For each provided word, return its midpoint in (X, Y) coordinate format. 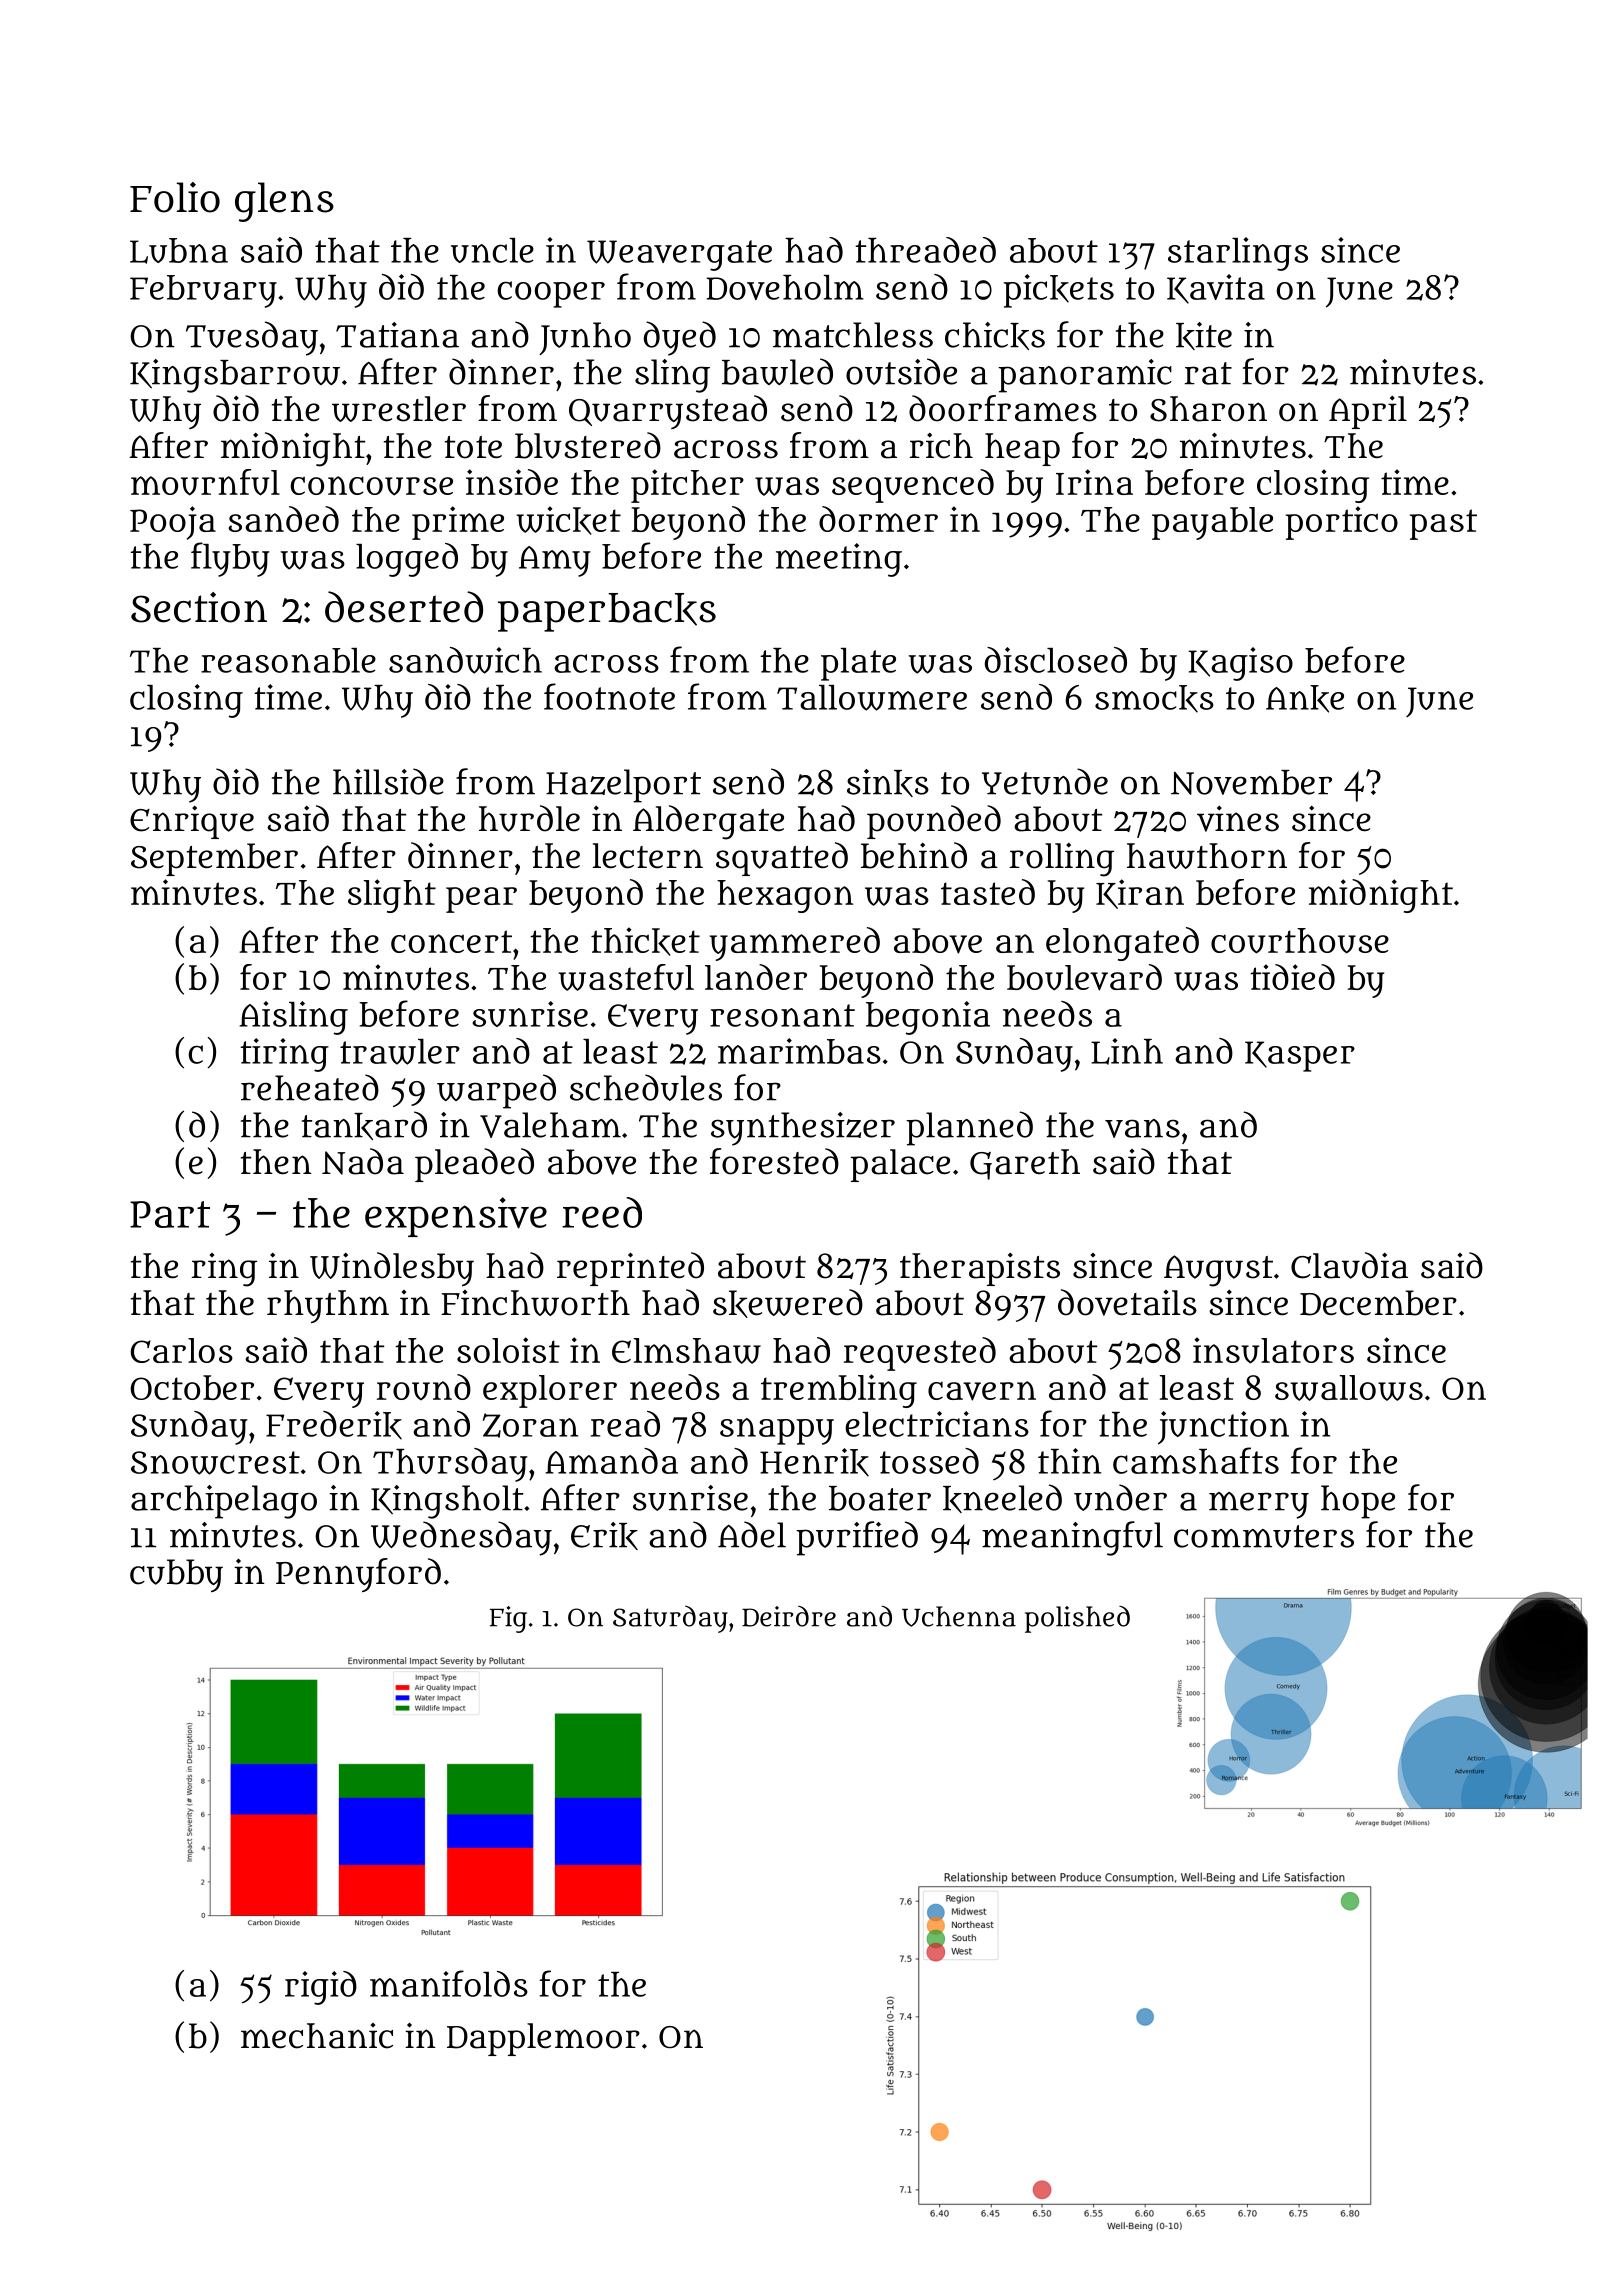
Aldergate (708, 822)
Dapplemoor (543, 2039)
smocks (1154, 699)
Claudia (1349, 1265)
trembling (839, 1391)
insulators (1273, 1350)
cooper (551, 294)
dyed (680, 338)
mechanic (317, 2036)
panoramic (1085, 376)
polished (1077, 1619)
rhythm (328, 1307)
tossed (929, 1461)
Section (199, 607)
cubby (176, 1576)
